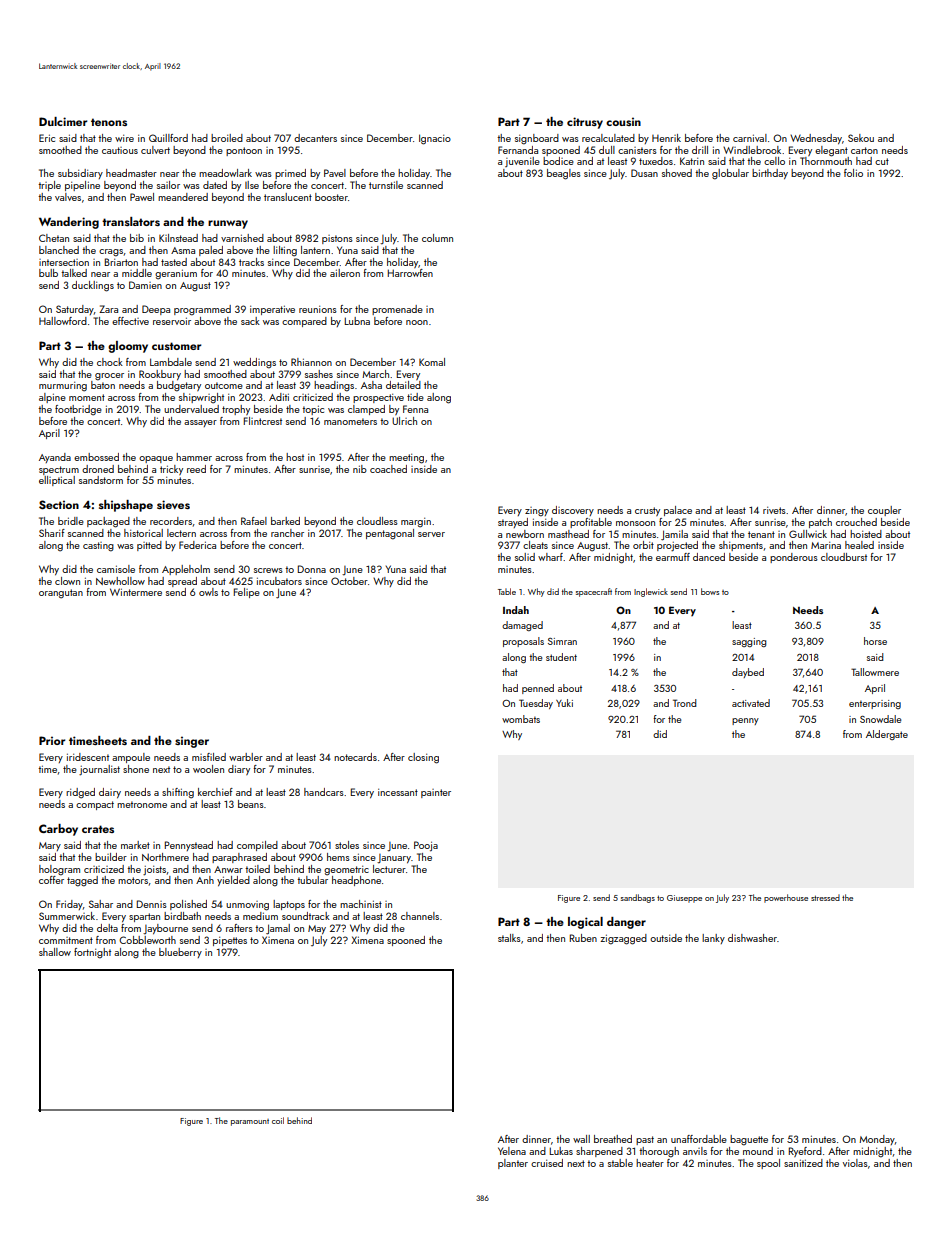 The image size is (952, 1233). What do you see at coordinates (513, 1164) in the screenshot?
I see `planter` at bounding box center [513, 1164].
